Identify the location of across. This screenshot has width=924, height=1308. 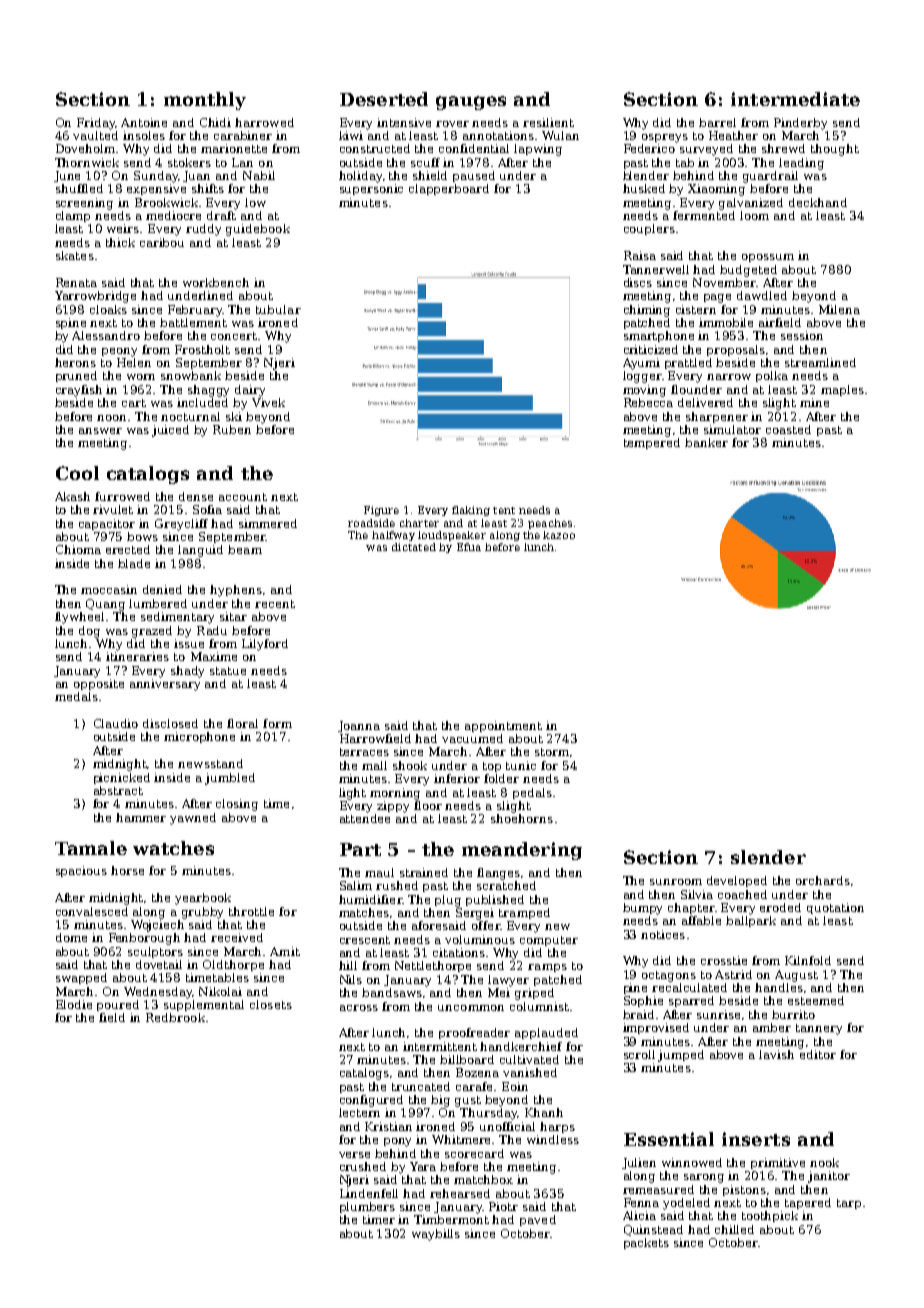
(359, 1008).
